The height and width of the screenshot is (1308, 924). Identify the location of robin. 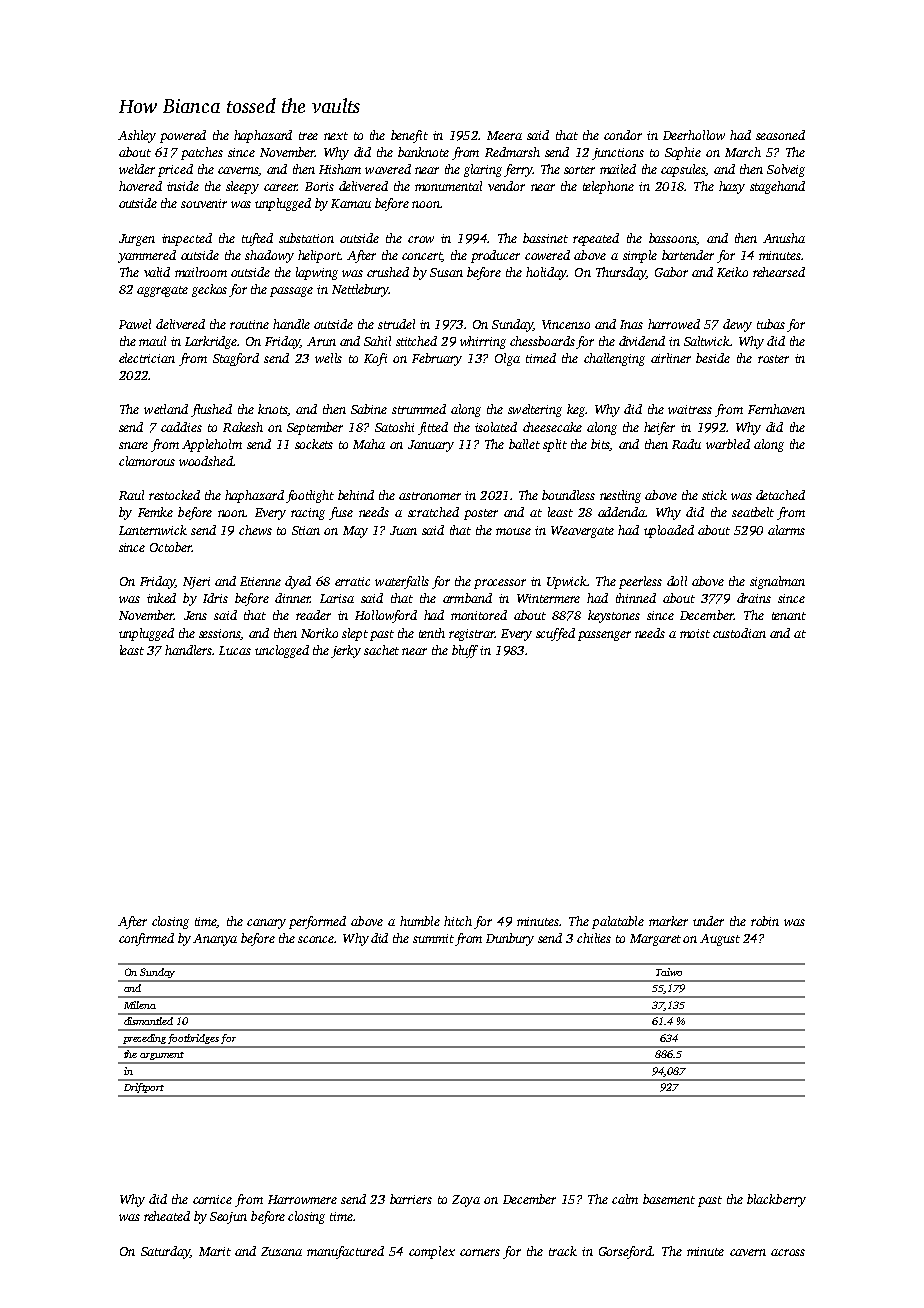
(765, 921).
